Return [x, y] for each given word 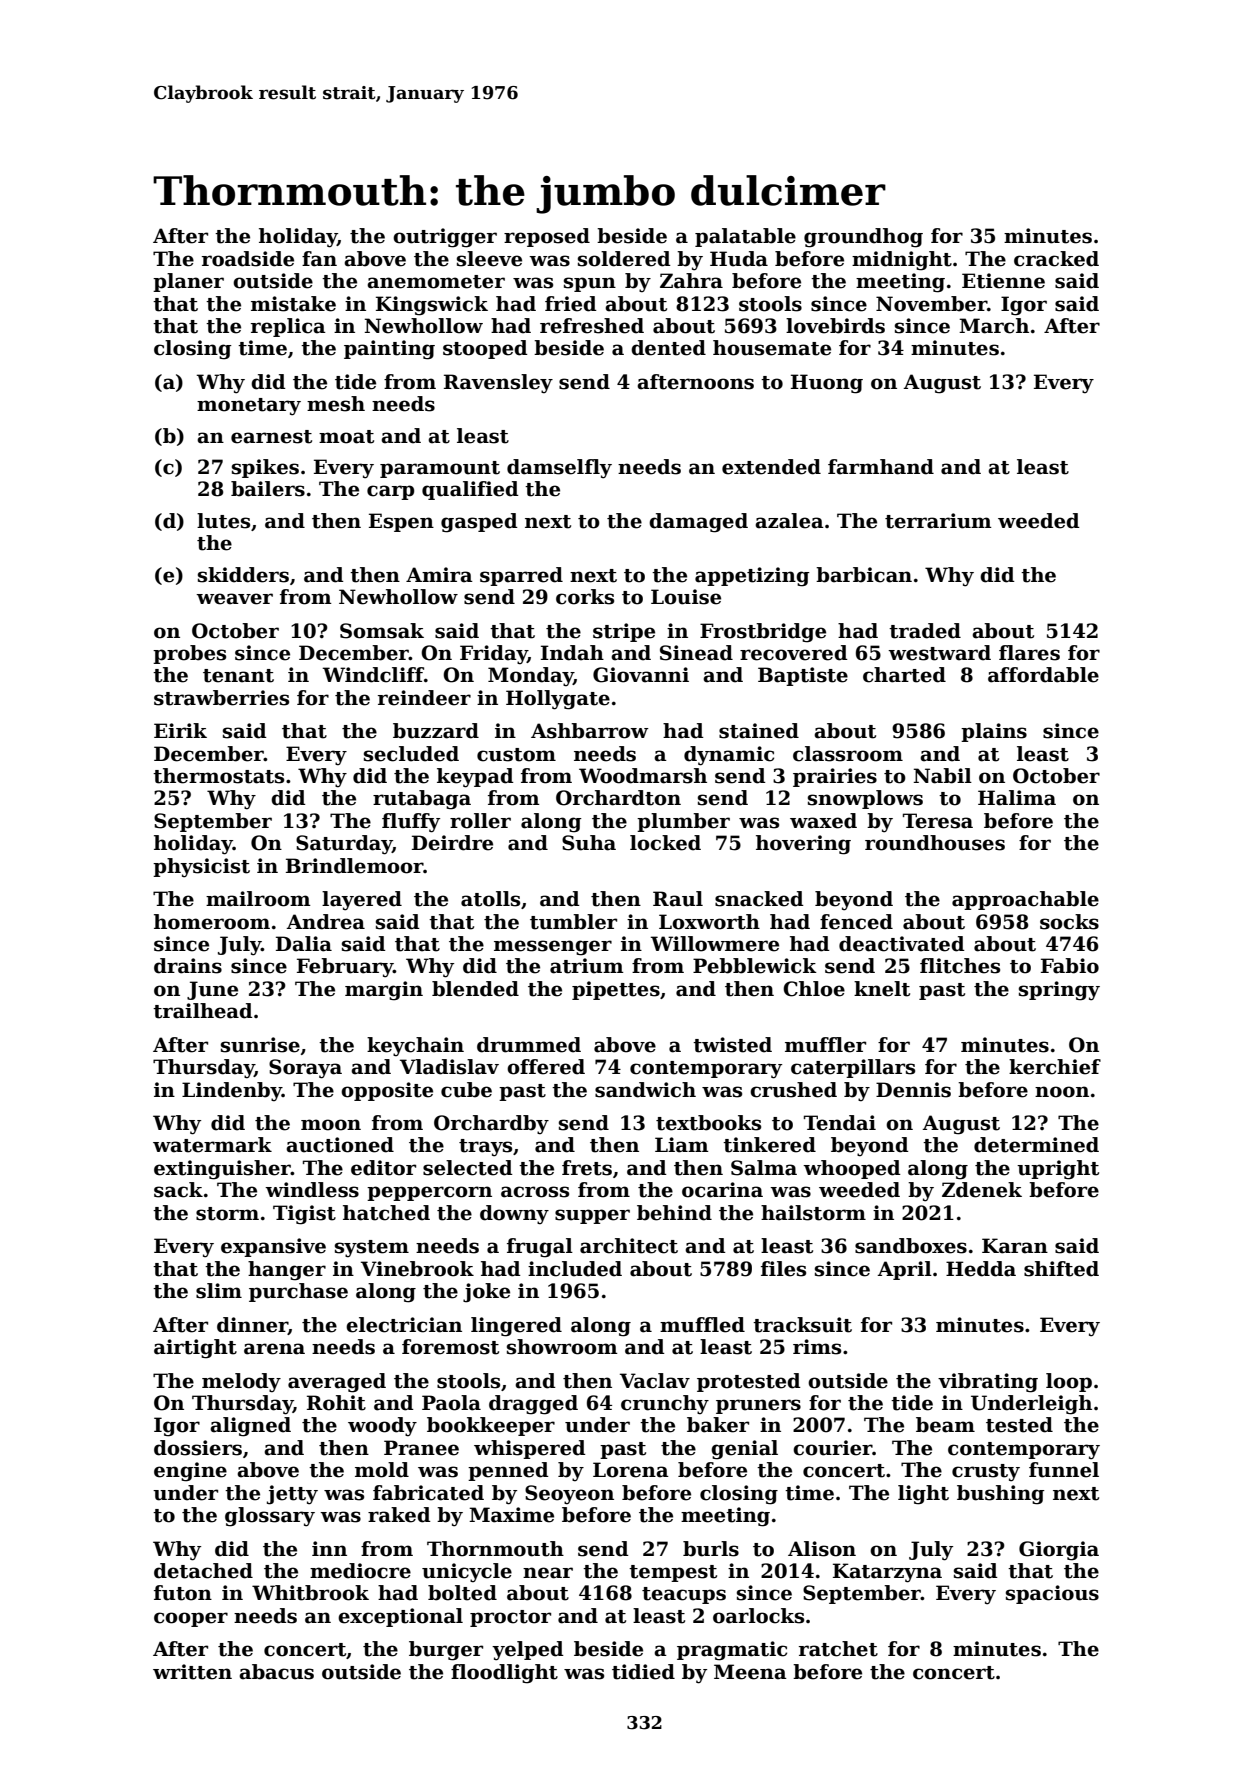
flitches [960, 966]
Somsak [382, 631]
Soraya [305, 1069]
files [783, 1269]
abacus [276, 1672]
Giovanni [641, 675]
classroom [848, 754]
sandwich [645, 1090]
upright [1058, 1170]
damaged [698, 523]
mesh [336, 404]
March [994, 326]
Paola [451, 1403]
